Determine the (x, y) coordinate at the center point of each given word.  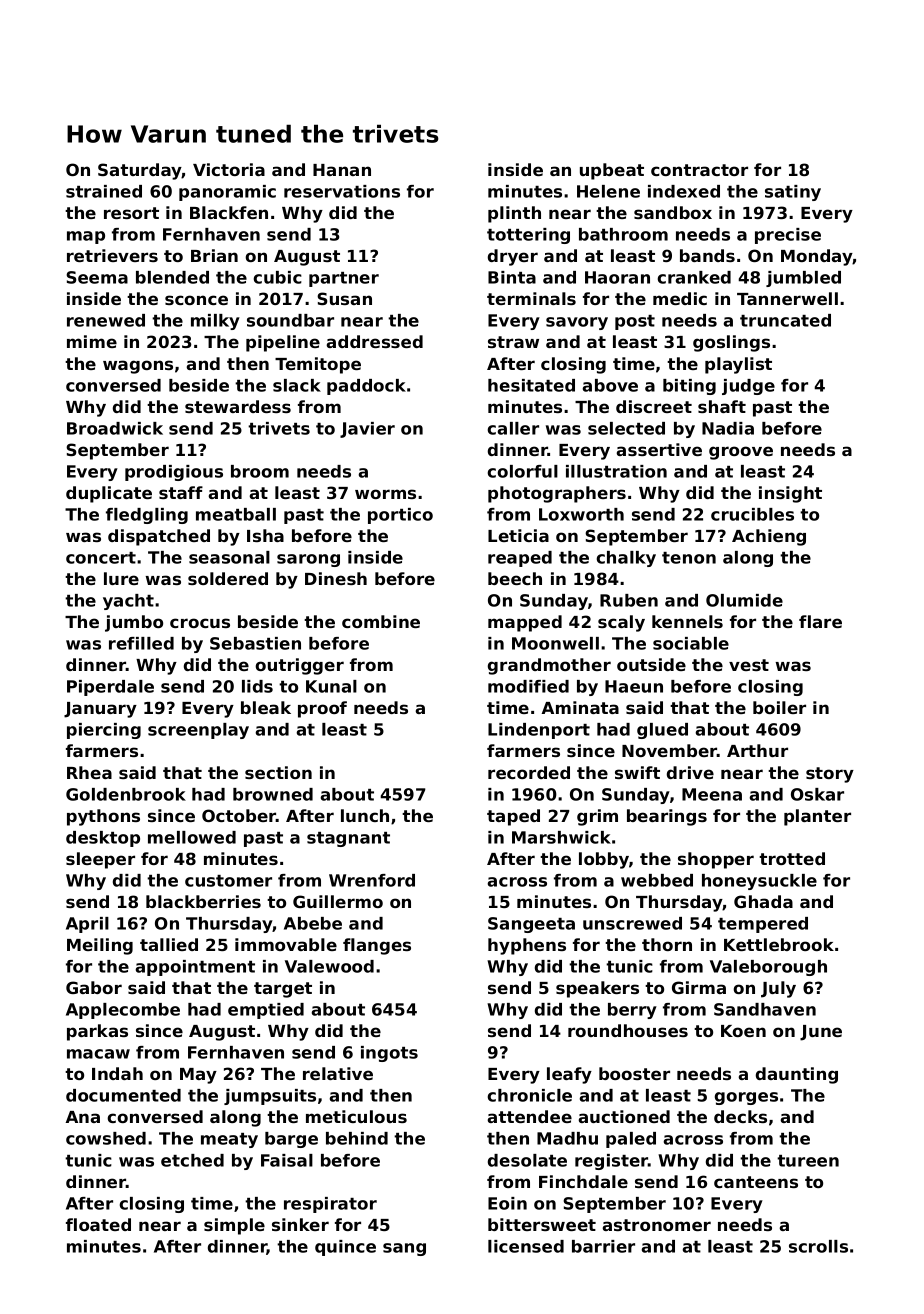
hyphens (527, 946)
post (635, 322)
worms (385, 494)
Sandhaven (765, 1009)
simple (234, 1226)
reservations (342, 191)
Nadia (728, 428)
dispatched (159, 537)
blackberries (203, 901)
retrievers (112, 255)
